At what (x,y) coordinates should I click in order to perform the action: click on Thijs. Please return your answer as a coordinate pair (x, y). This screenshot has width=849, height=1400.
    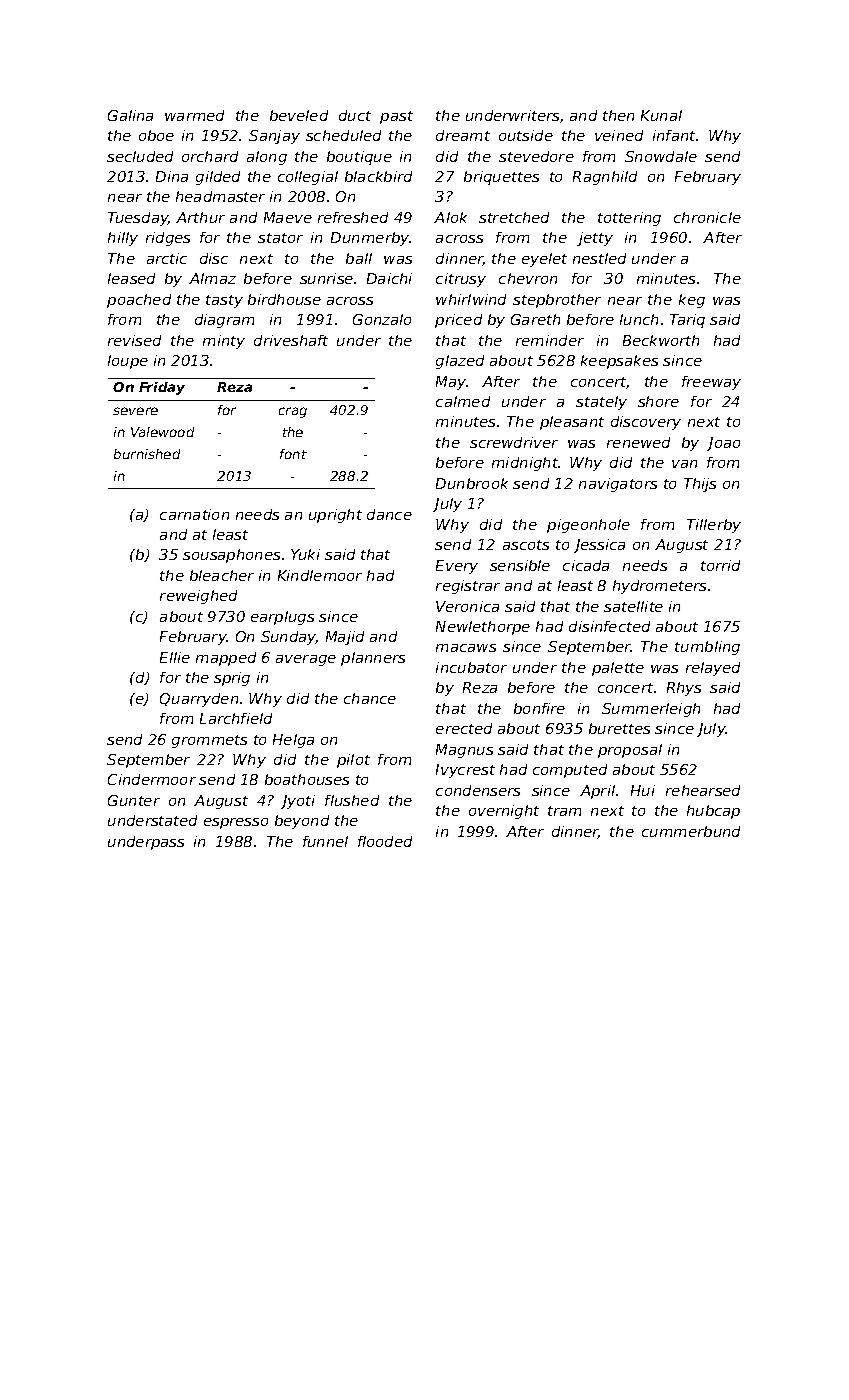
    Looking at the image, I should click on (700, 485).
